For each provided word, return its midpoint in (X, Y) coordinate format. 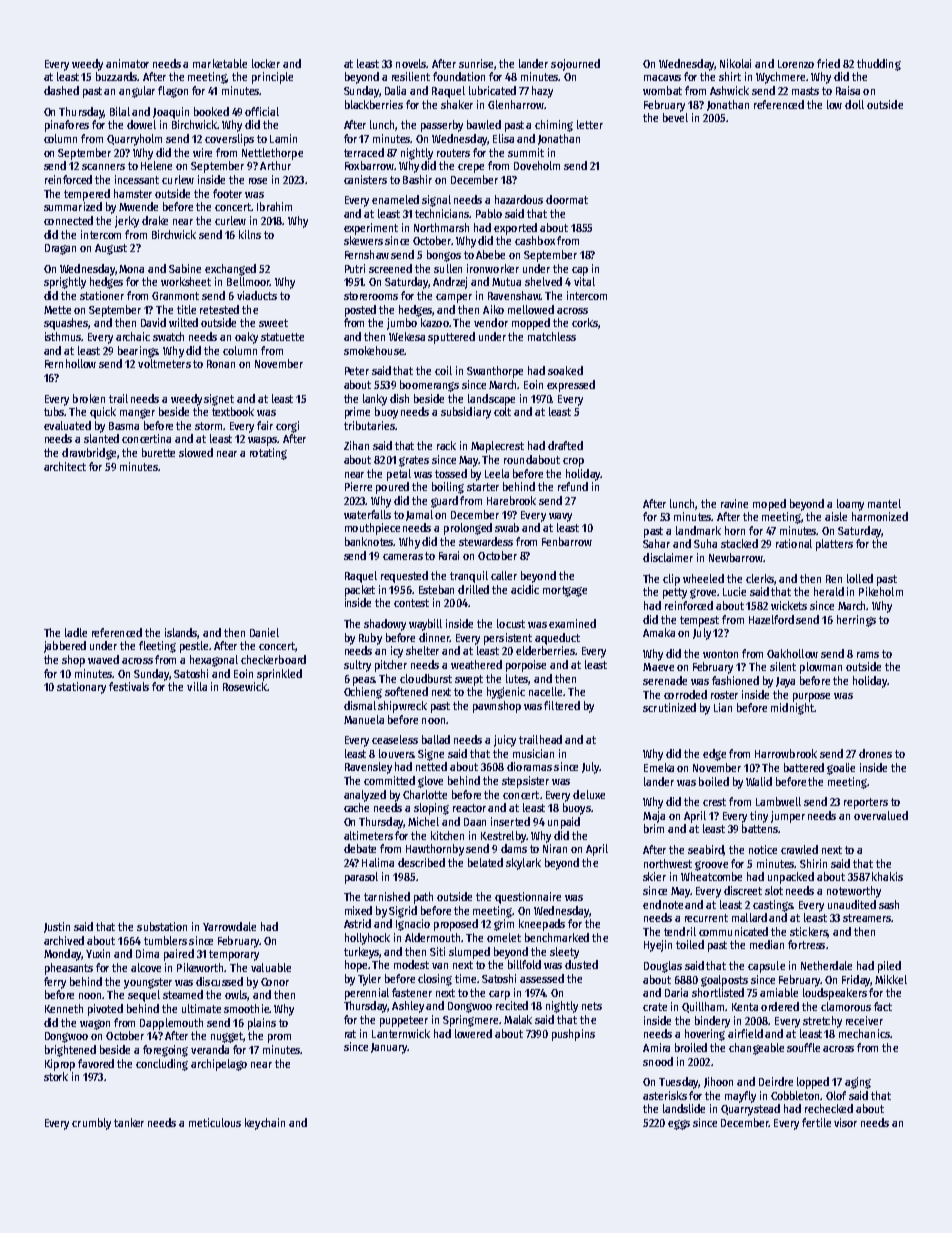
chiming (554, 126)
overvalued (881, 815)
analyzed (365, 796)
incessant (137, 179)
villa (197, 686)
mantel (884, 503)
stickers (809, 932)
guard (444, 502)
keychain (265, 1124)
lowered (473, 1033)
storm (208, 426)
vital (584, 281)
